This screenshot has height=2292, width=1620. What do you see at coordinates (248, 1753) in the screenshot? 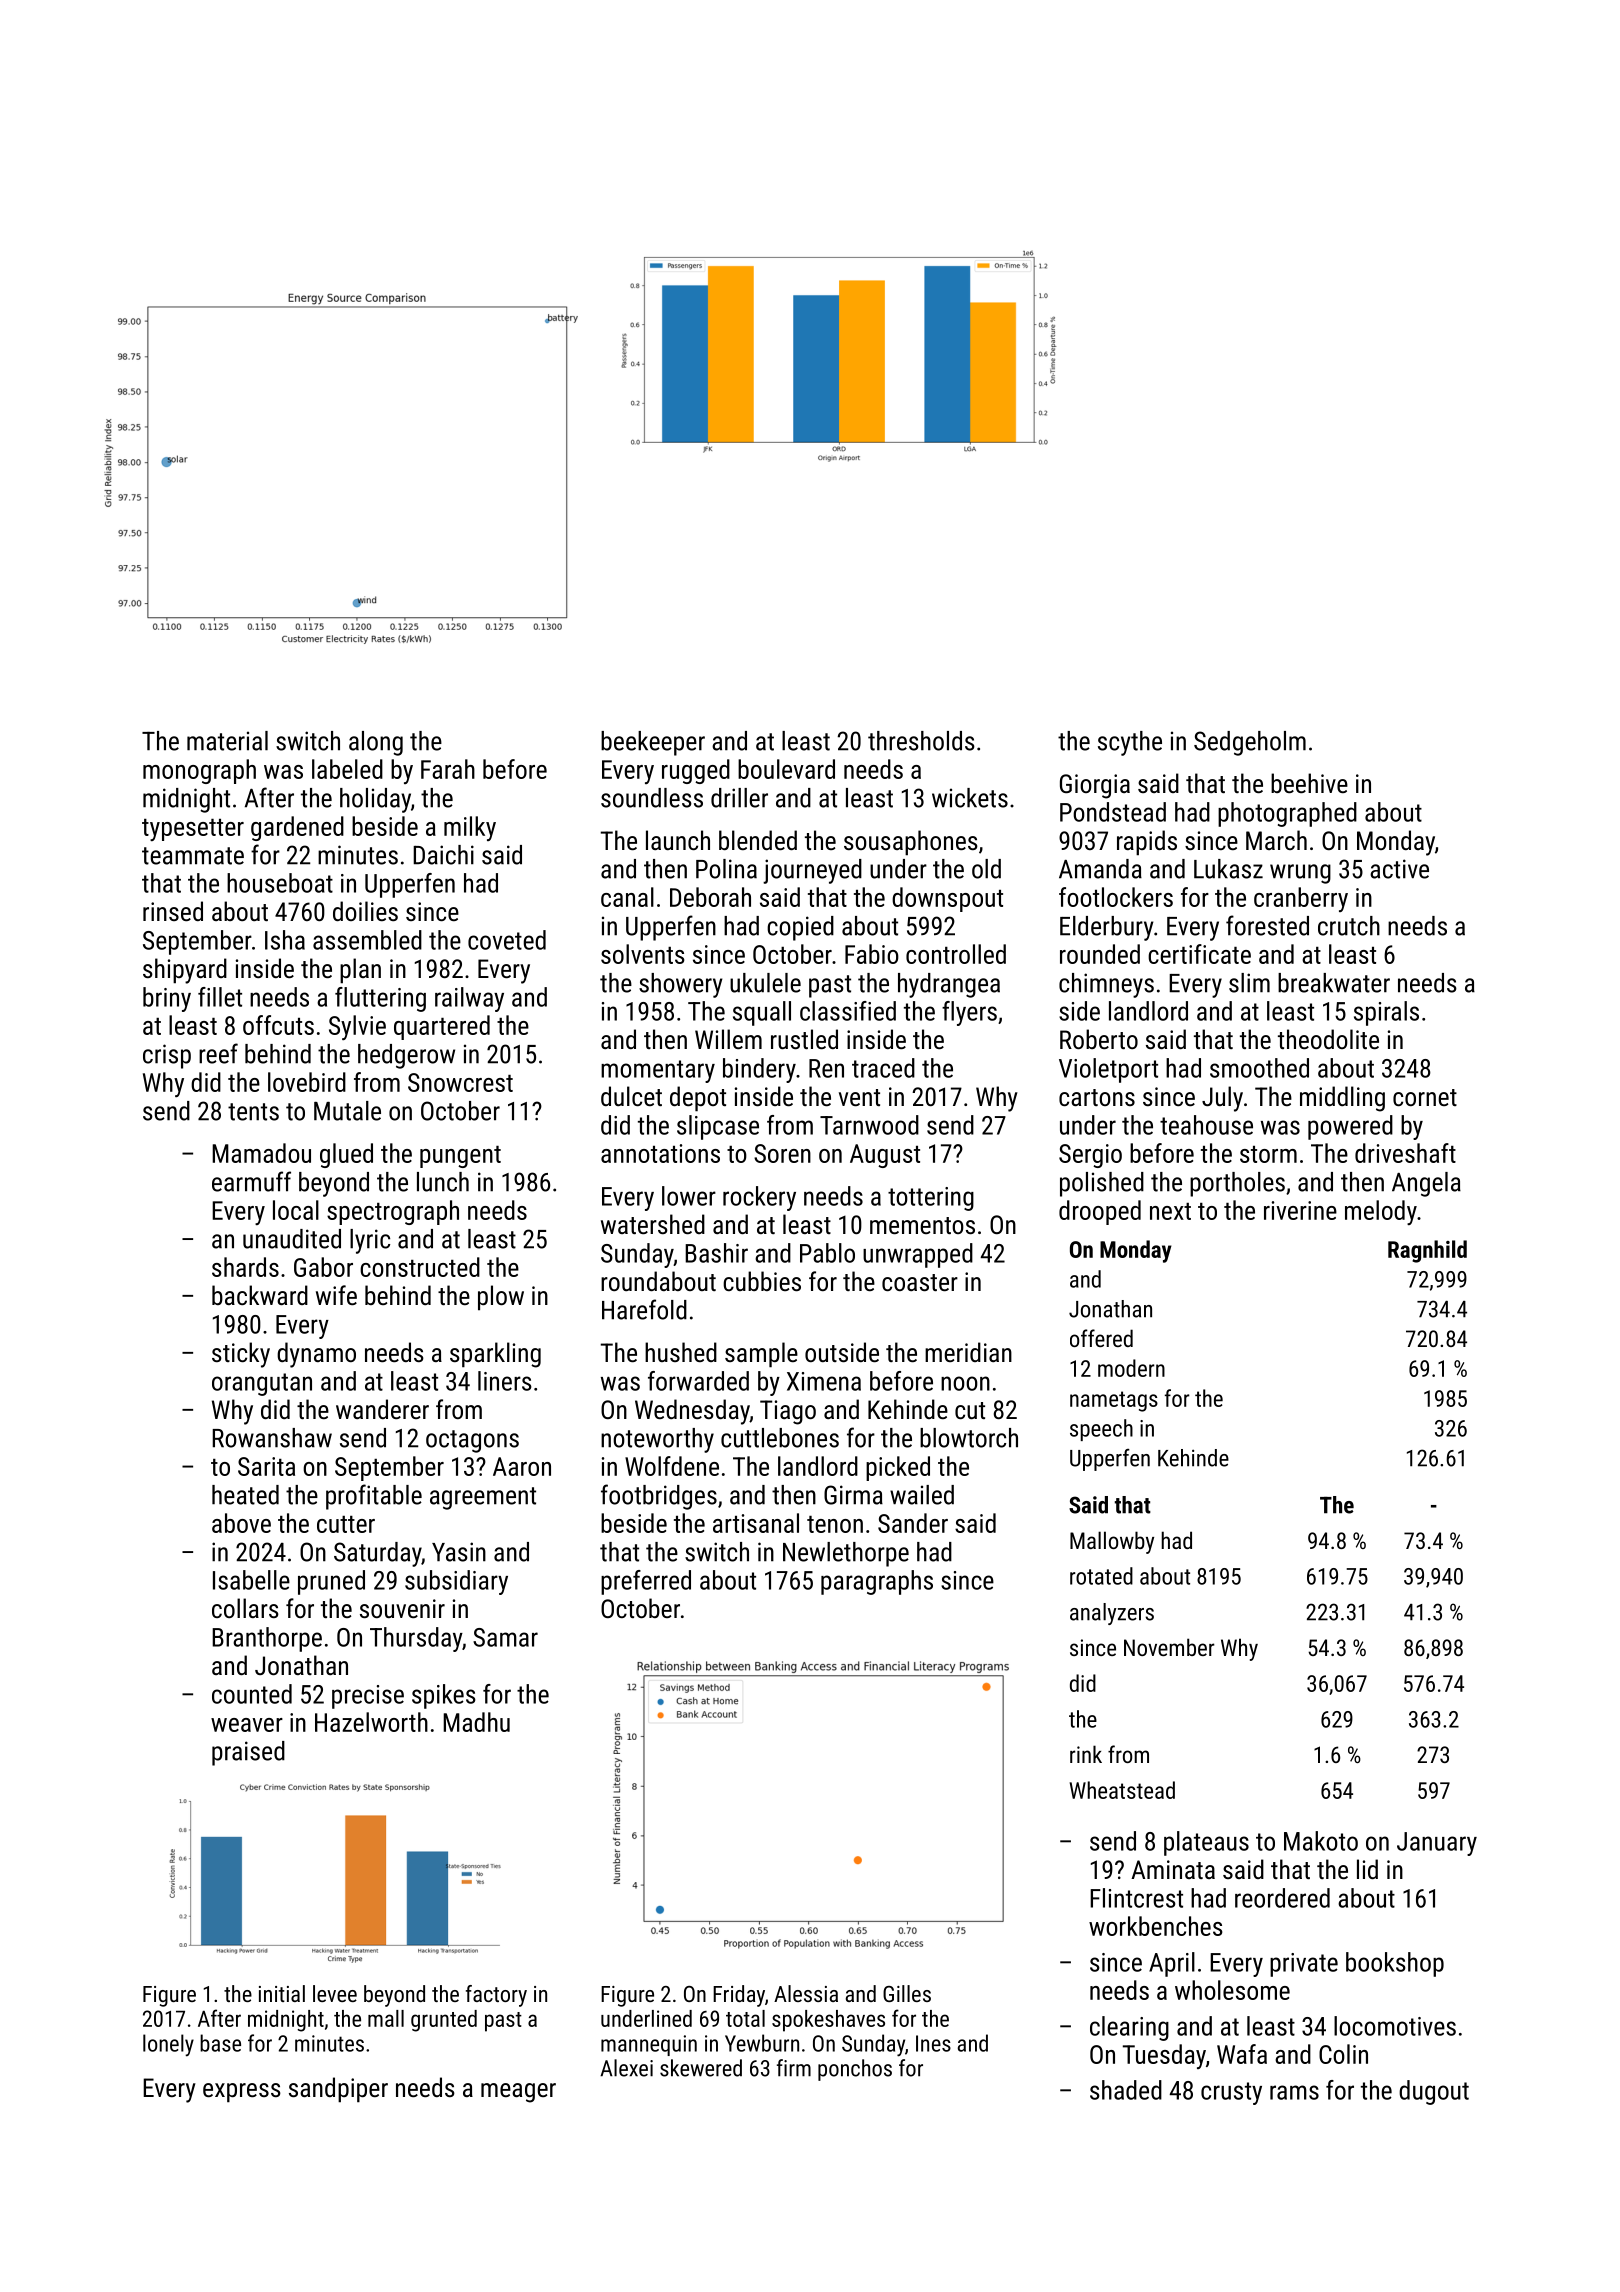
I see `praised` at bounding box center [248, 1753].
